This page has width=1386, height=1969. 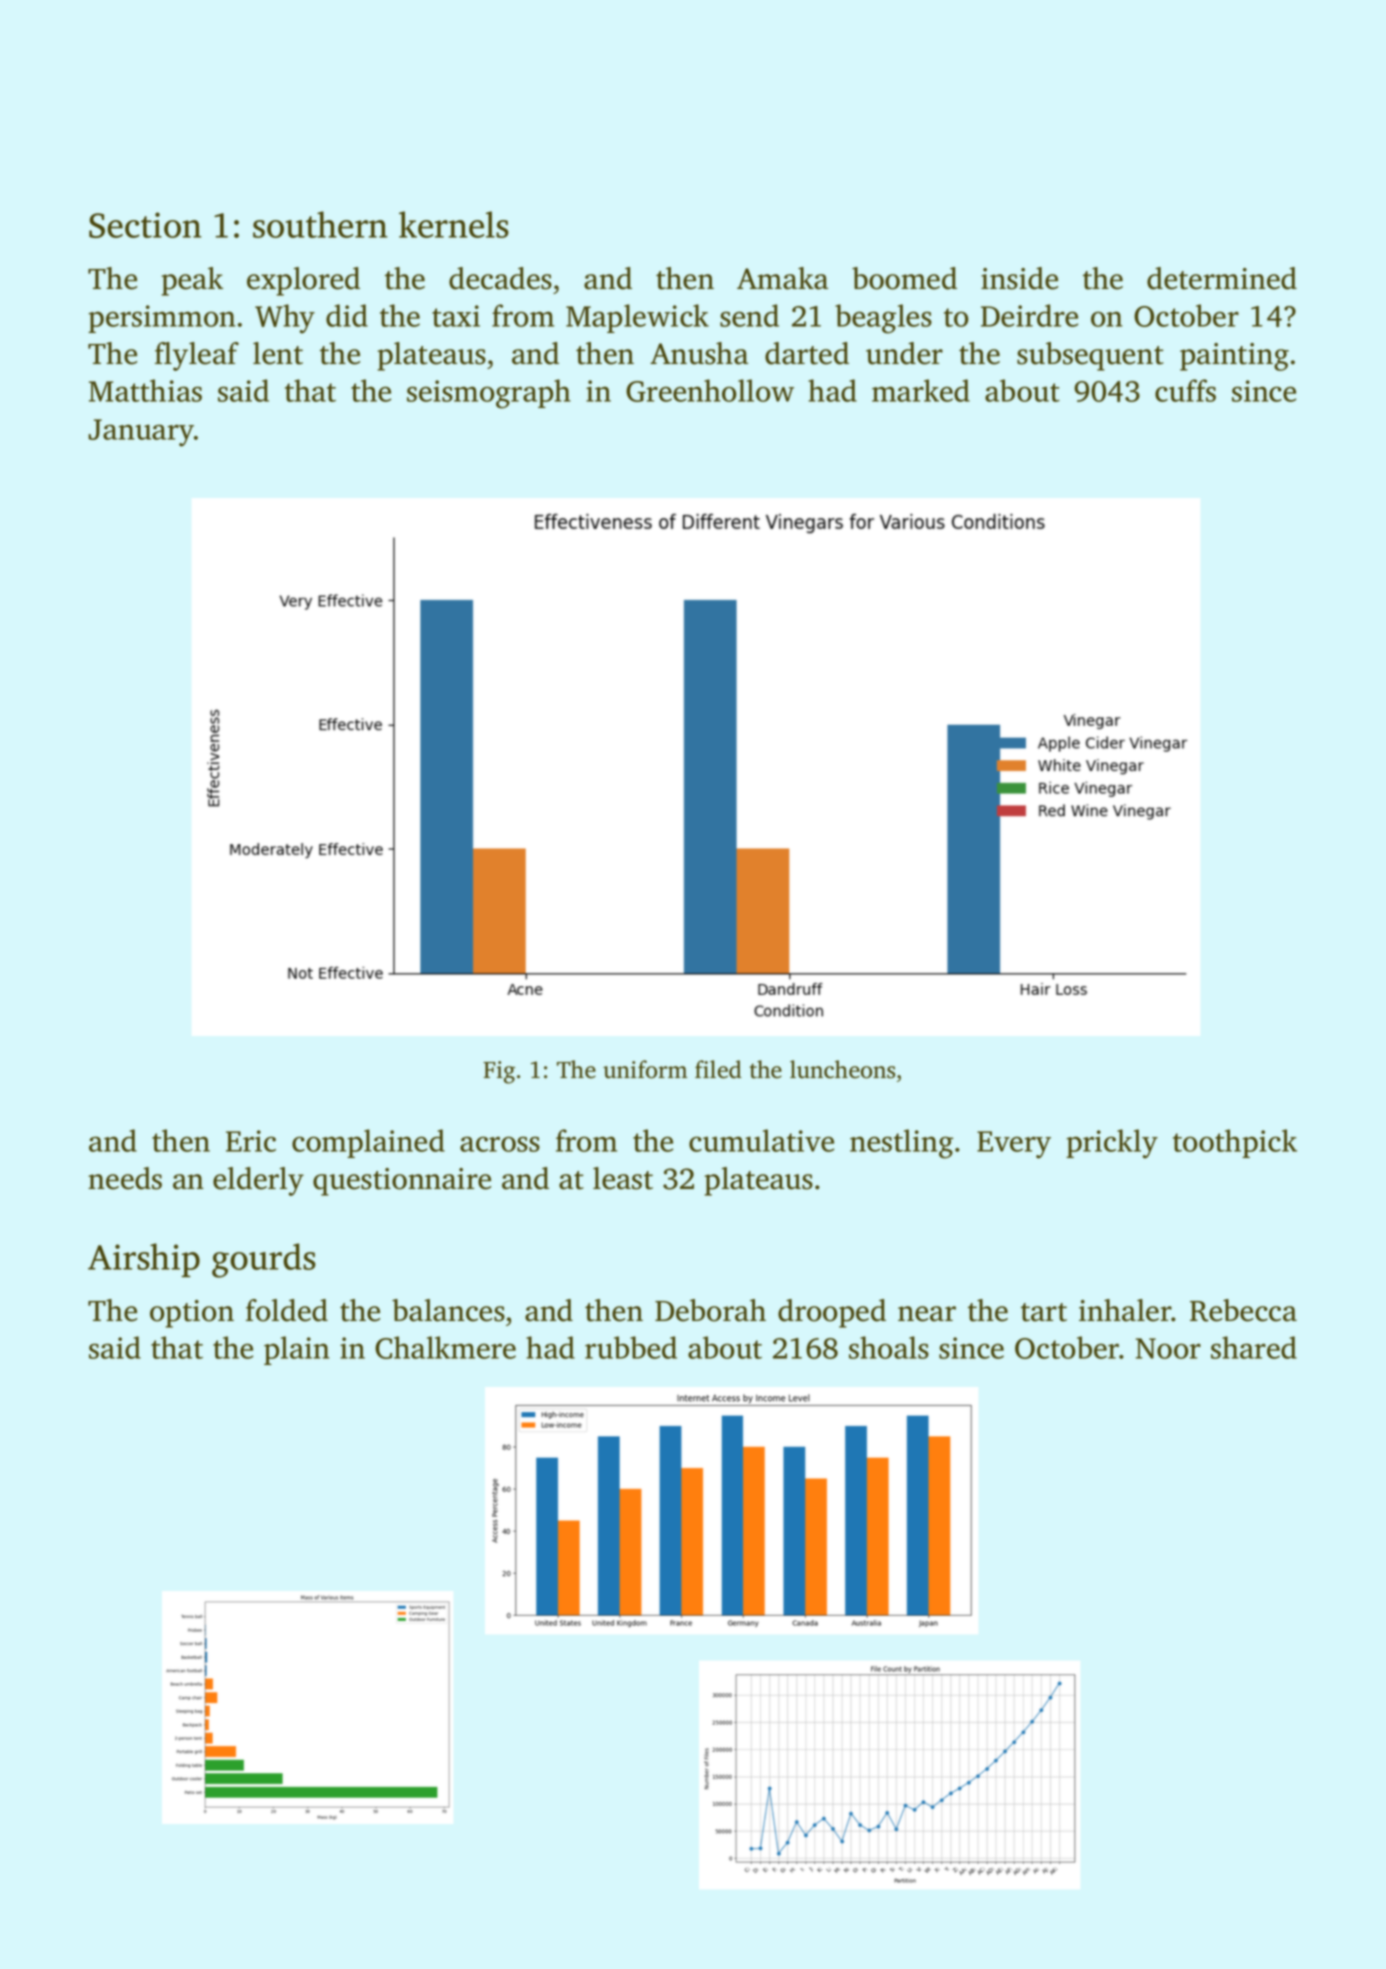 I want to click on southern, so click(x=320, y=224).
